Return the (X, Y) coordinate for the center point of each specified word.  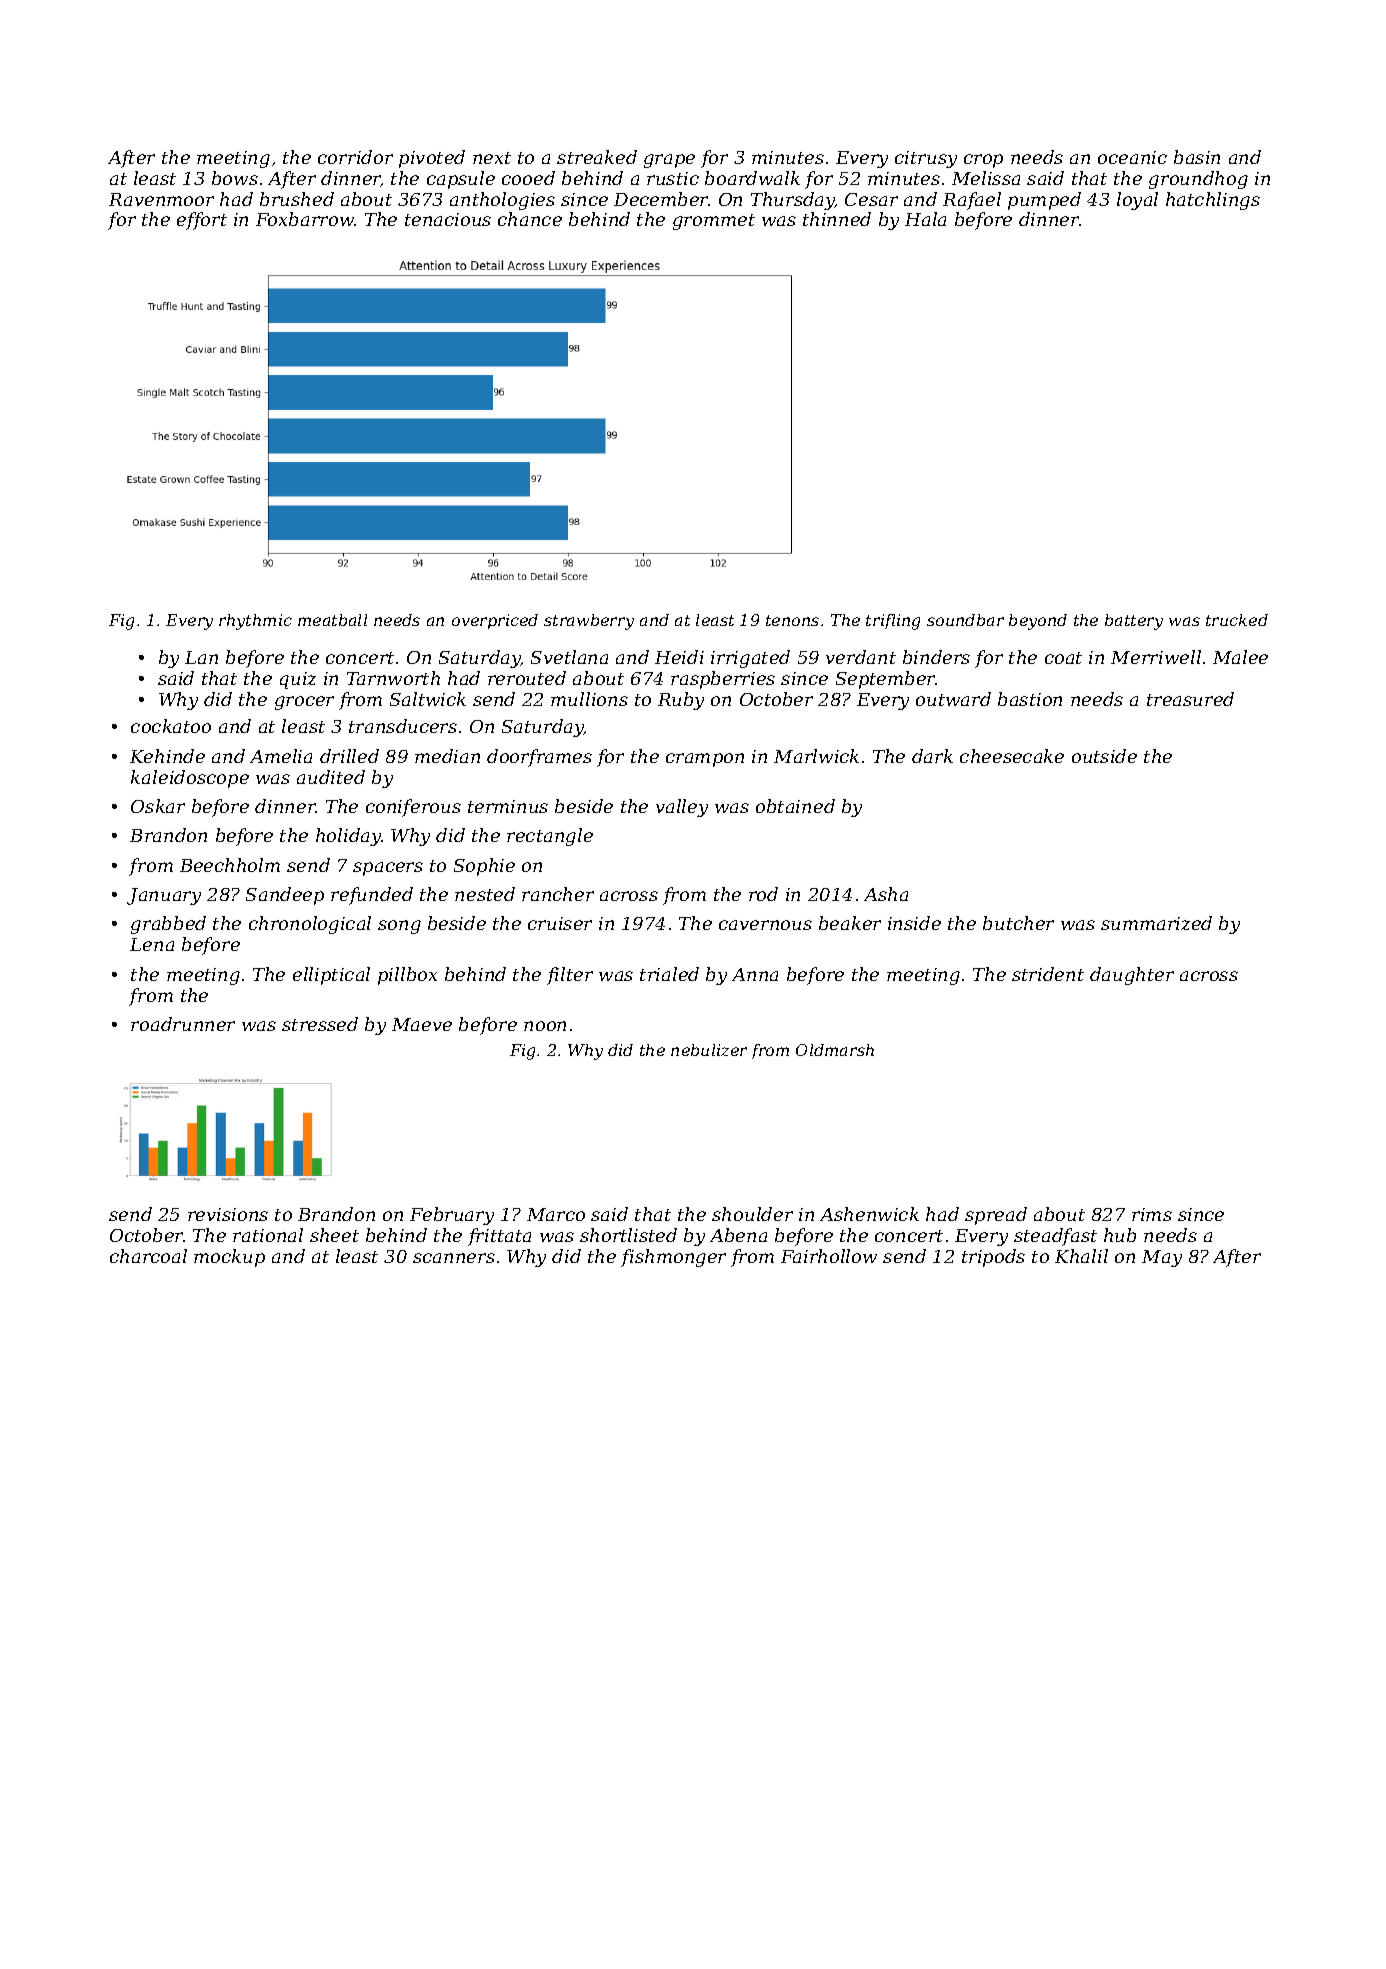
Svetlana (569, 657)
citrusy (926, 159)
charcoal (148, 1256)
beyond (1038, 622)
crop (983, 161)
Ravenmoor (161, 199)
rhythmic (255, 622)
